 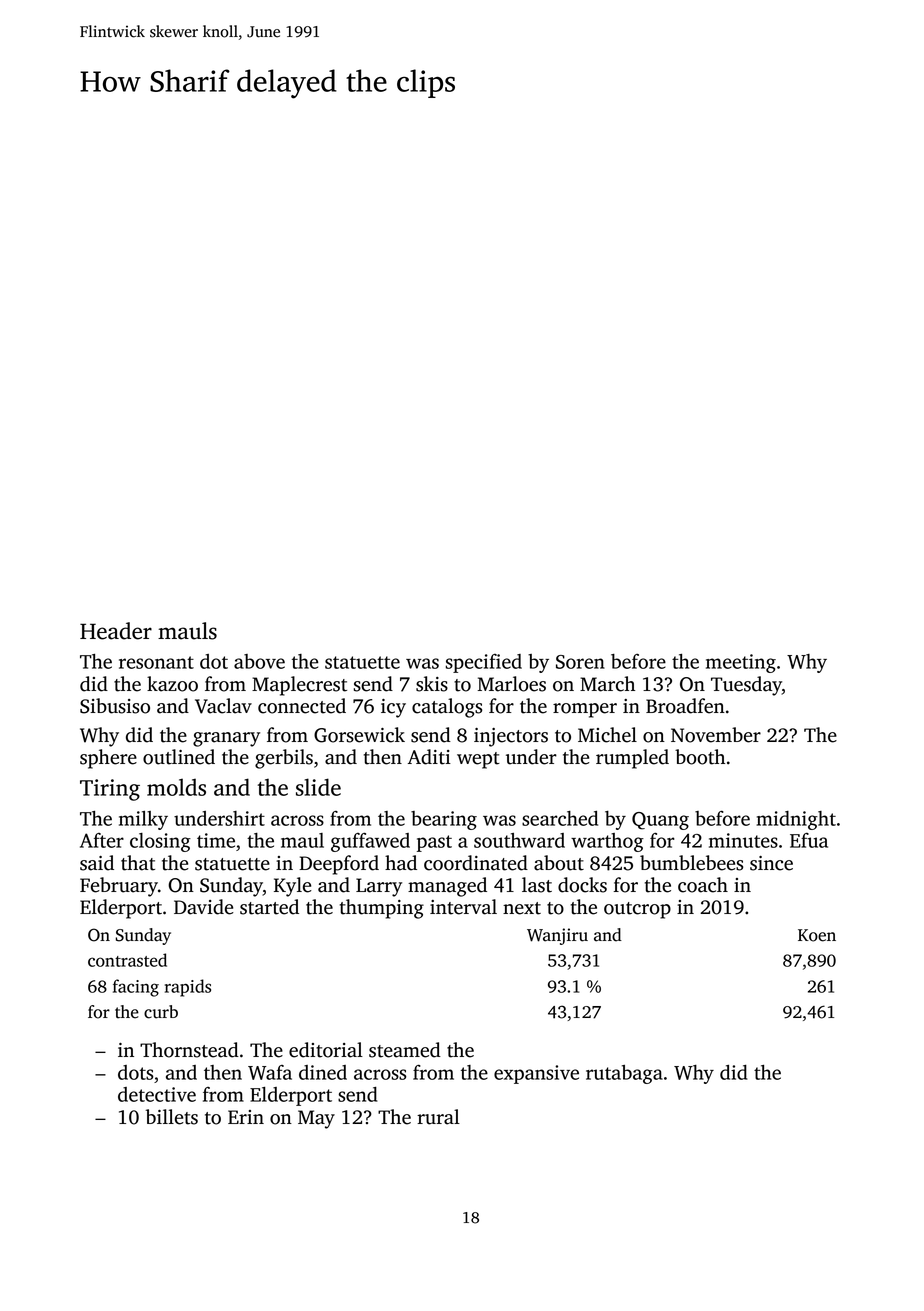 What do you see at coordinates (359, 735) in the screenshot?
I see `Gorsewick` at bounding box center [359, 735].
